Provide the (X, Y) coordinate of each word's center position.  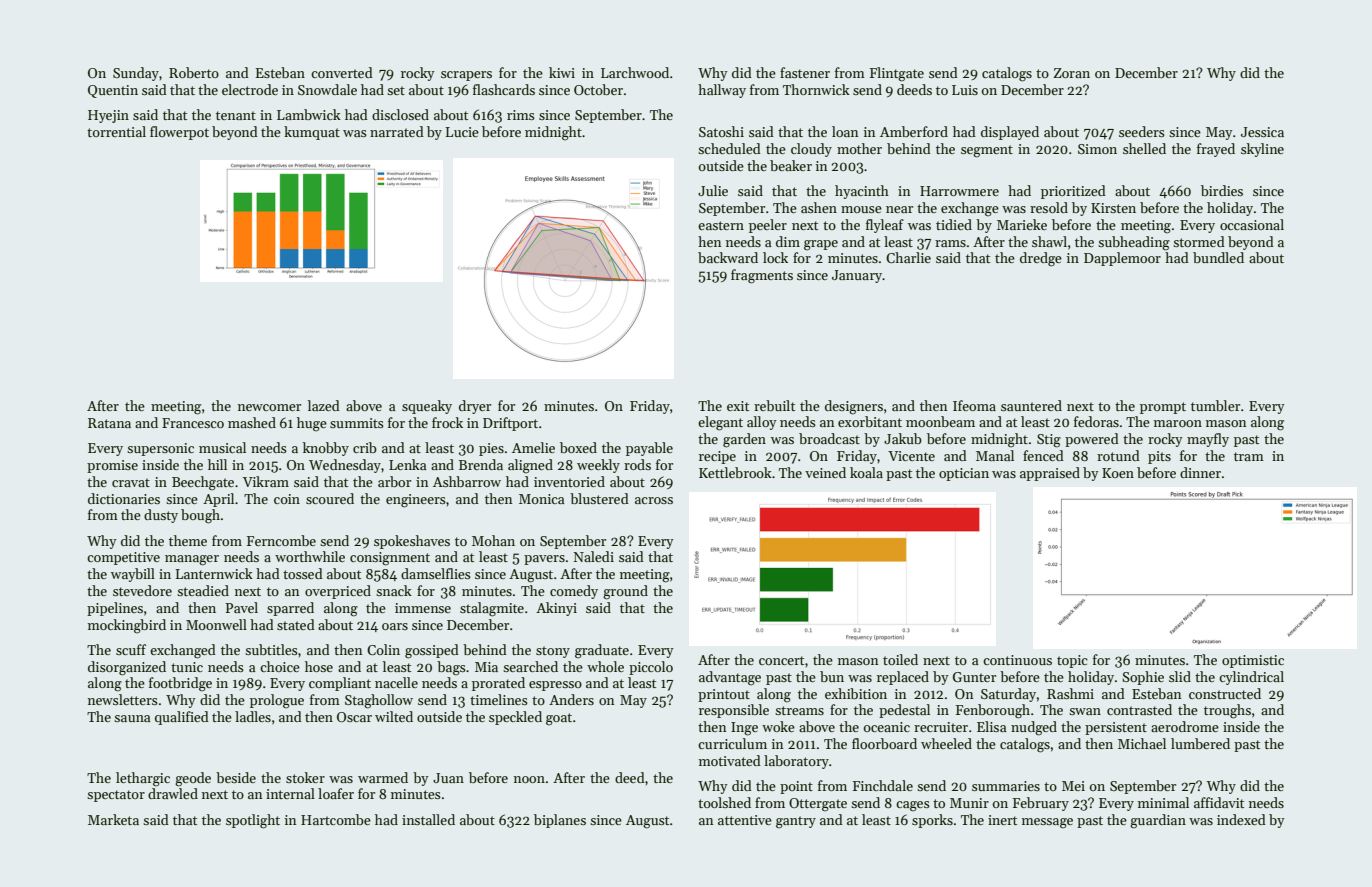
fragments (762, 276)
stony (553, 652)
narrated (397, 131)
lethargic (143, 779)
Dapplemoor (1122, 259)
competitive (123, 558)
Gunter (974, 677)
